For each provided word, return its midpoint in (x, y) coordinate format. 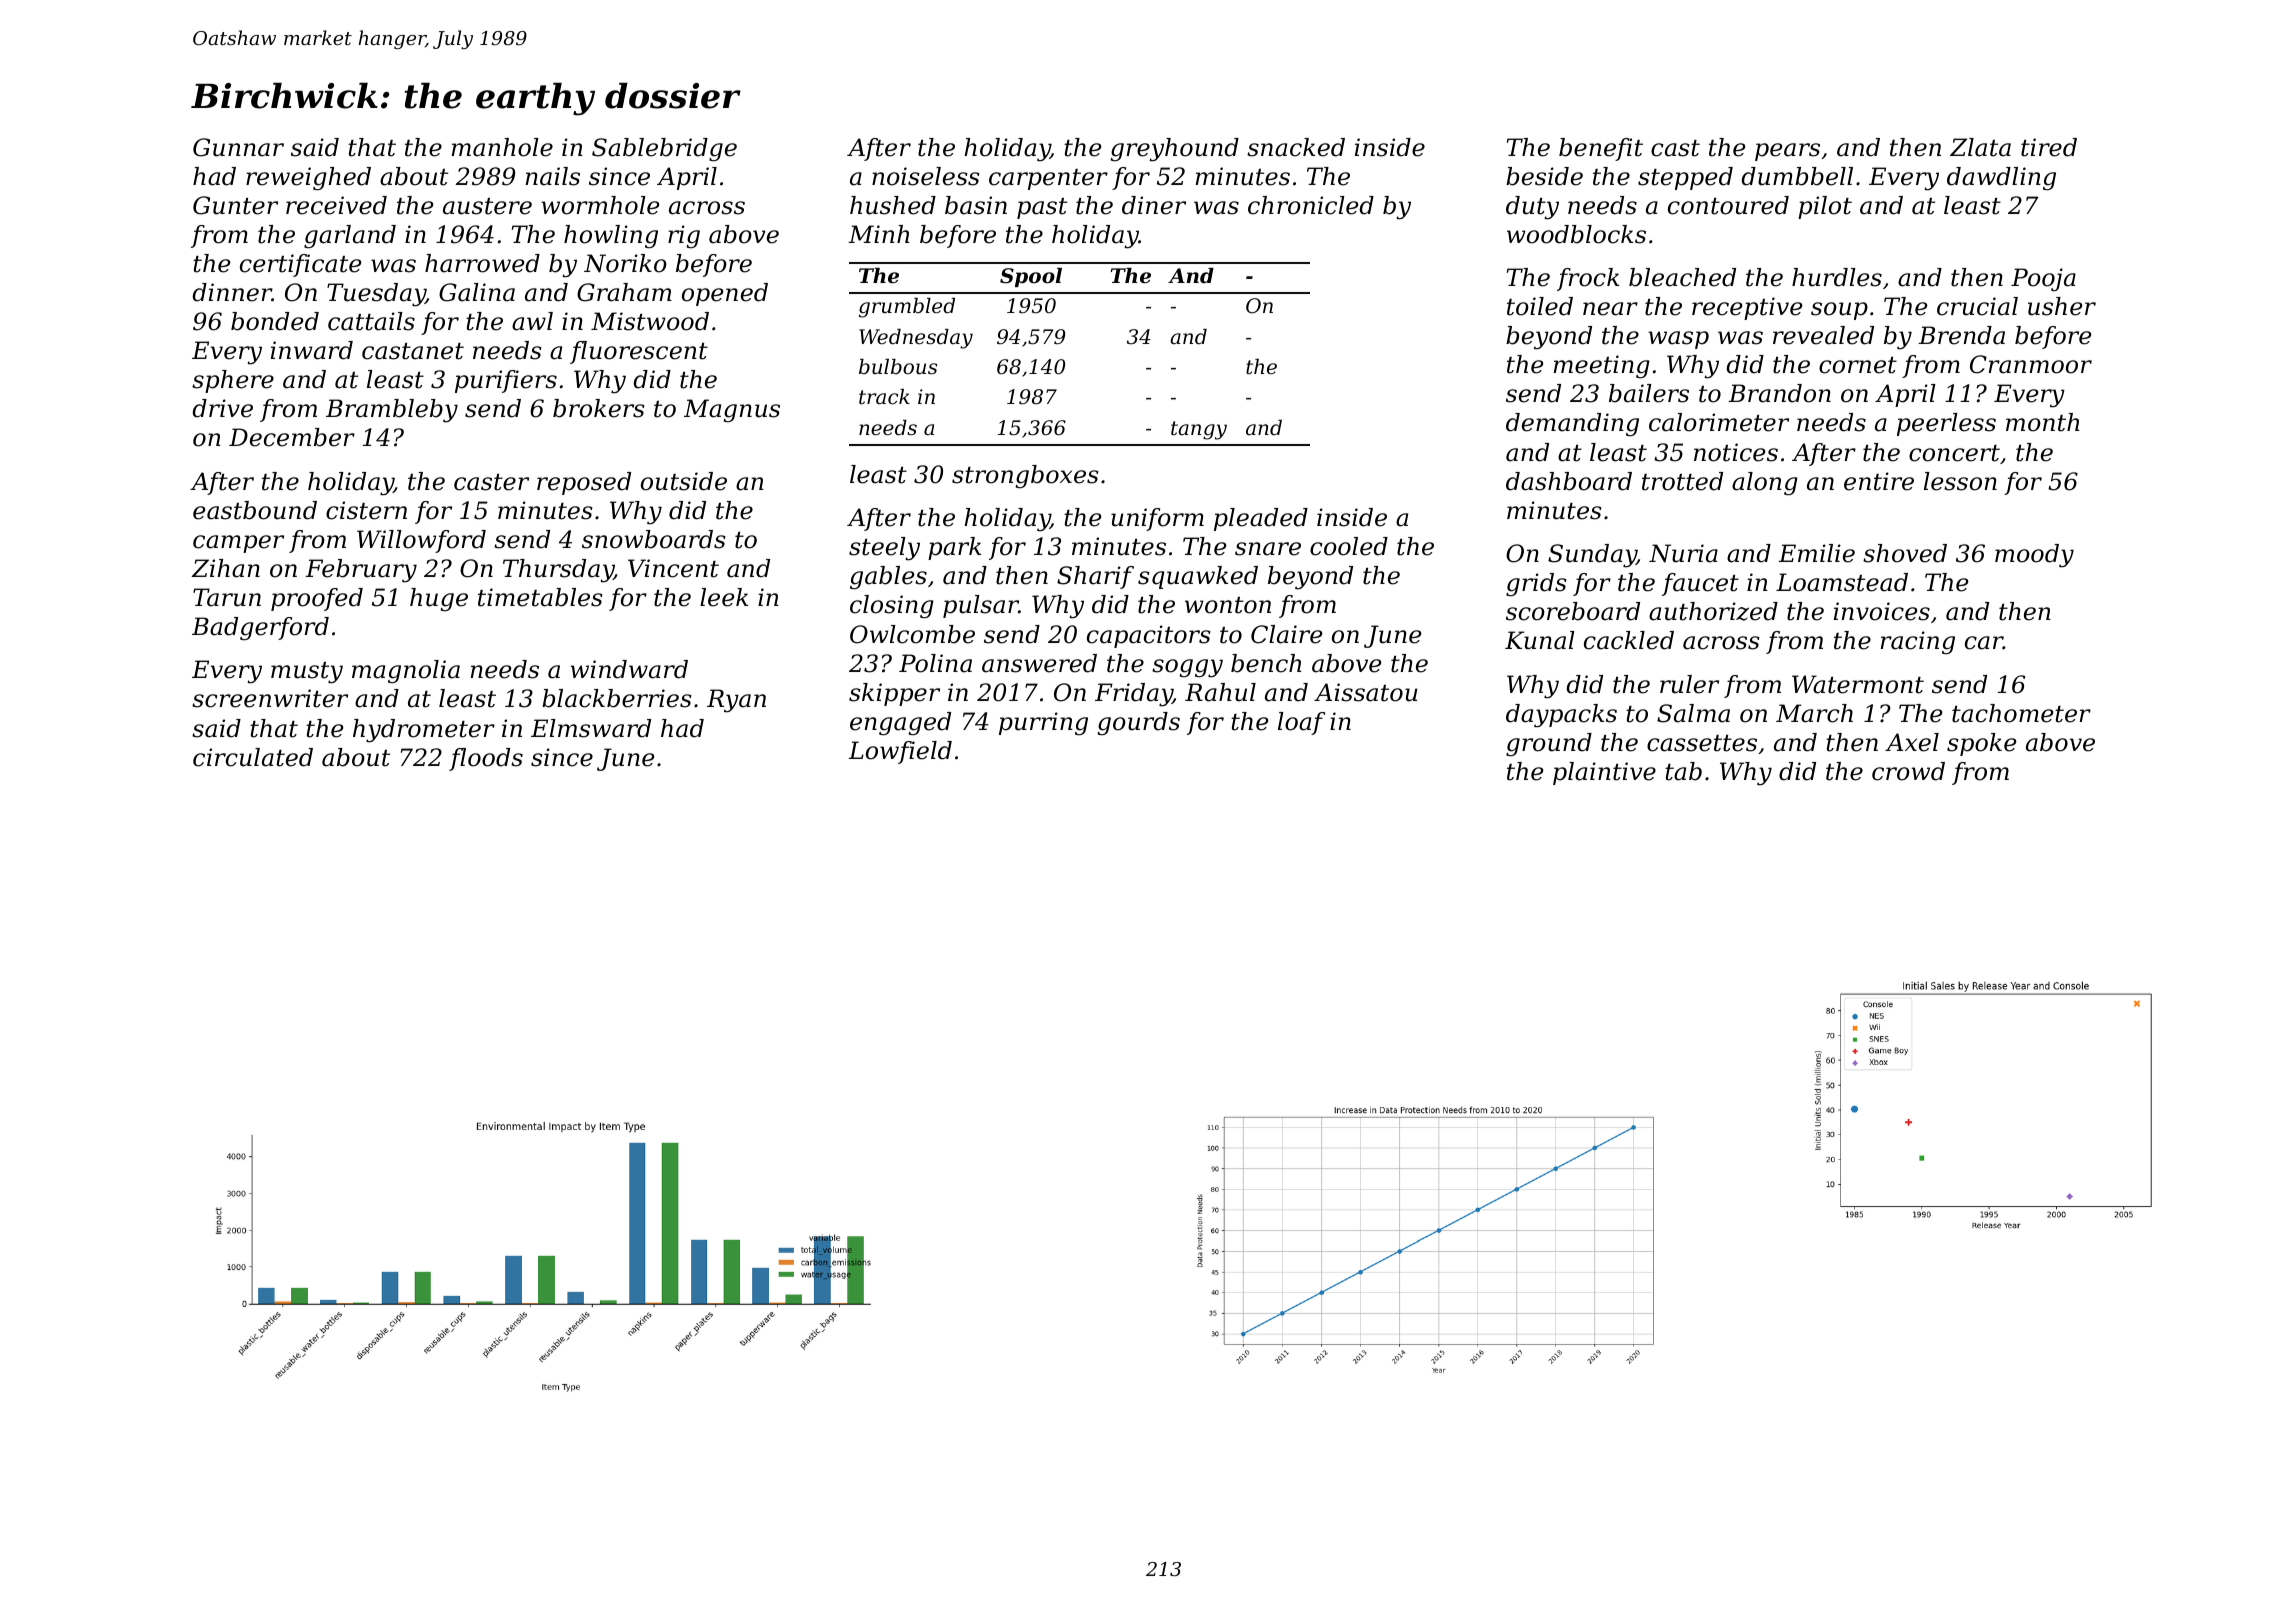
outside (684, 481)
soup (1839, 311)
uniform (1157, 519)
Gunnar (238, 147)
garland (350, 237)
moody (2034, 556)
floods (486, 759)
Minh (879, 234)
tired (2049, 147)
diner (1154, 205)
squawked (1198, 577)
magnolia (406, 672)
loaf (1301, 723)
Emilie (1816, 553)
